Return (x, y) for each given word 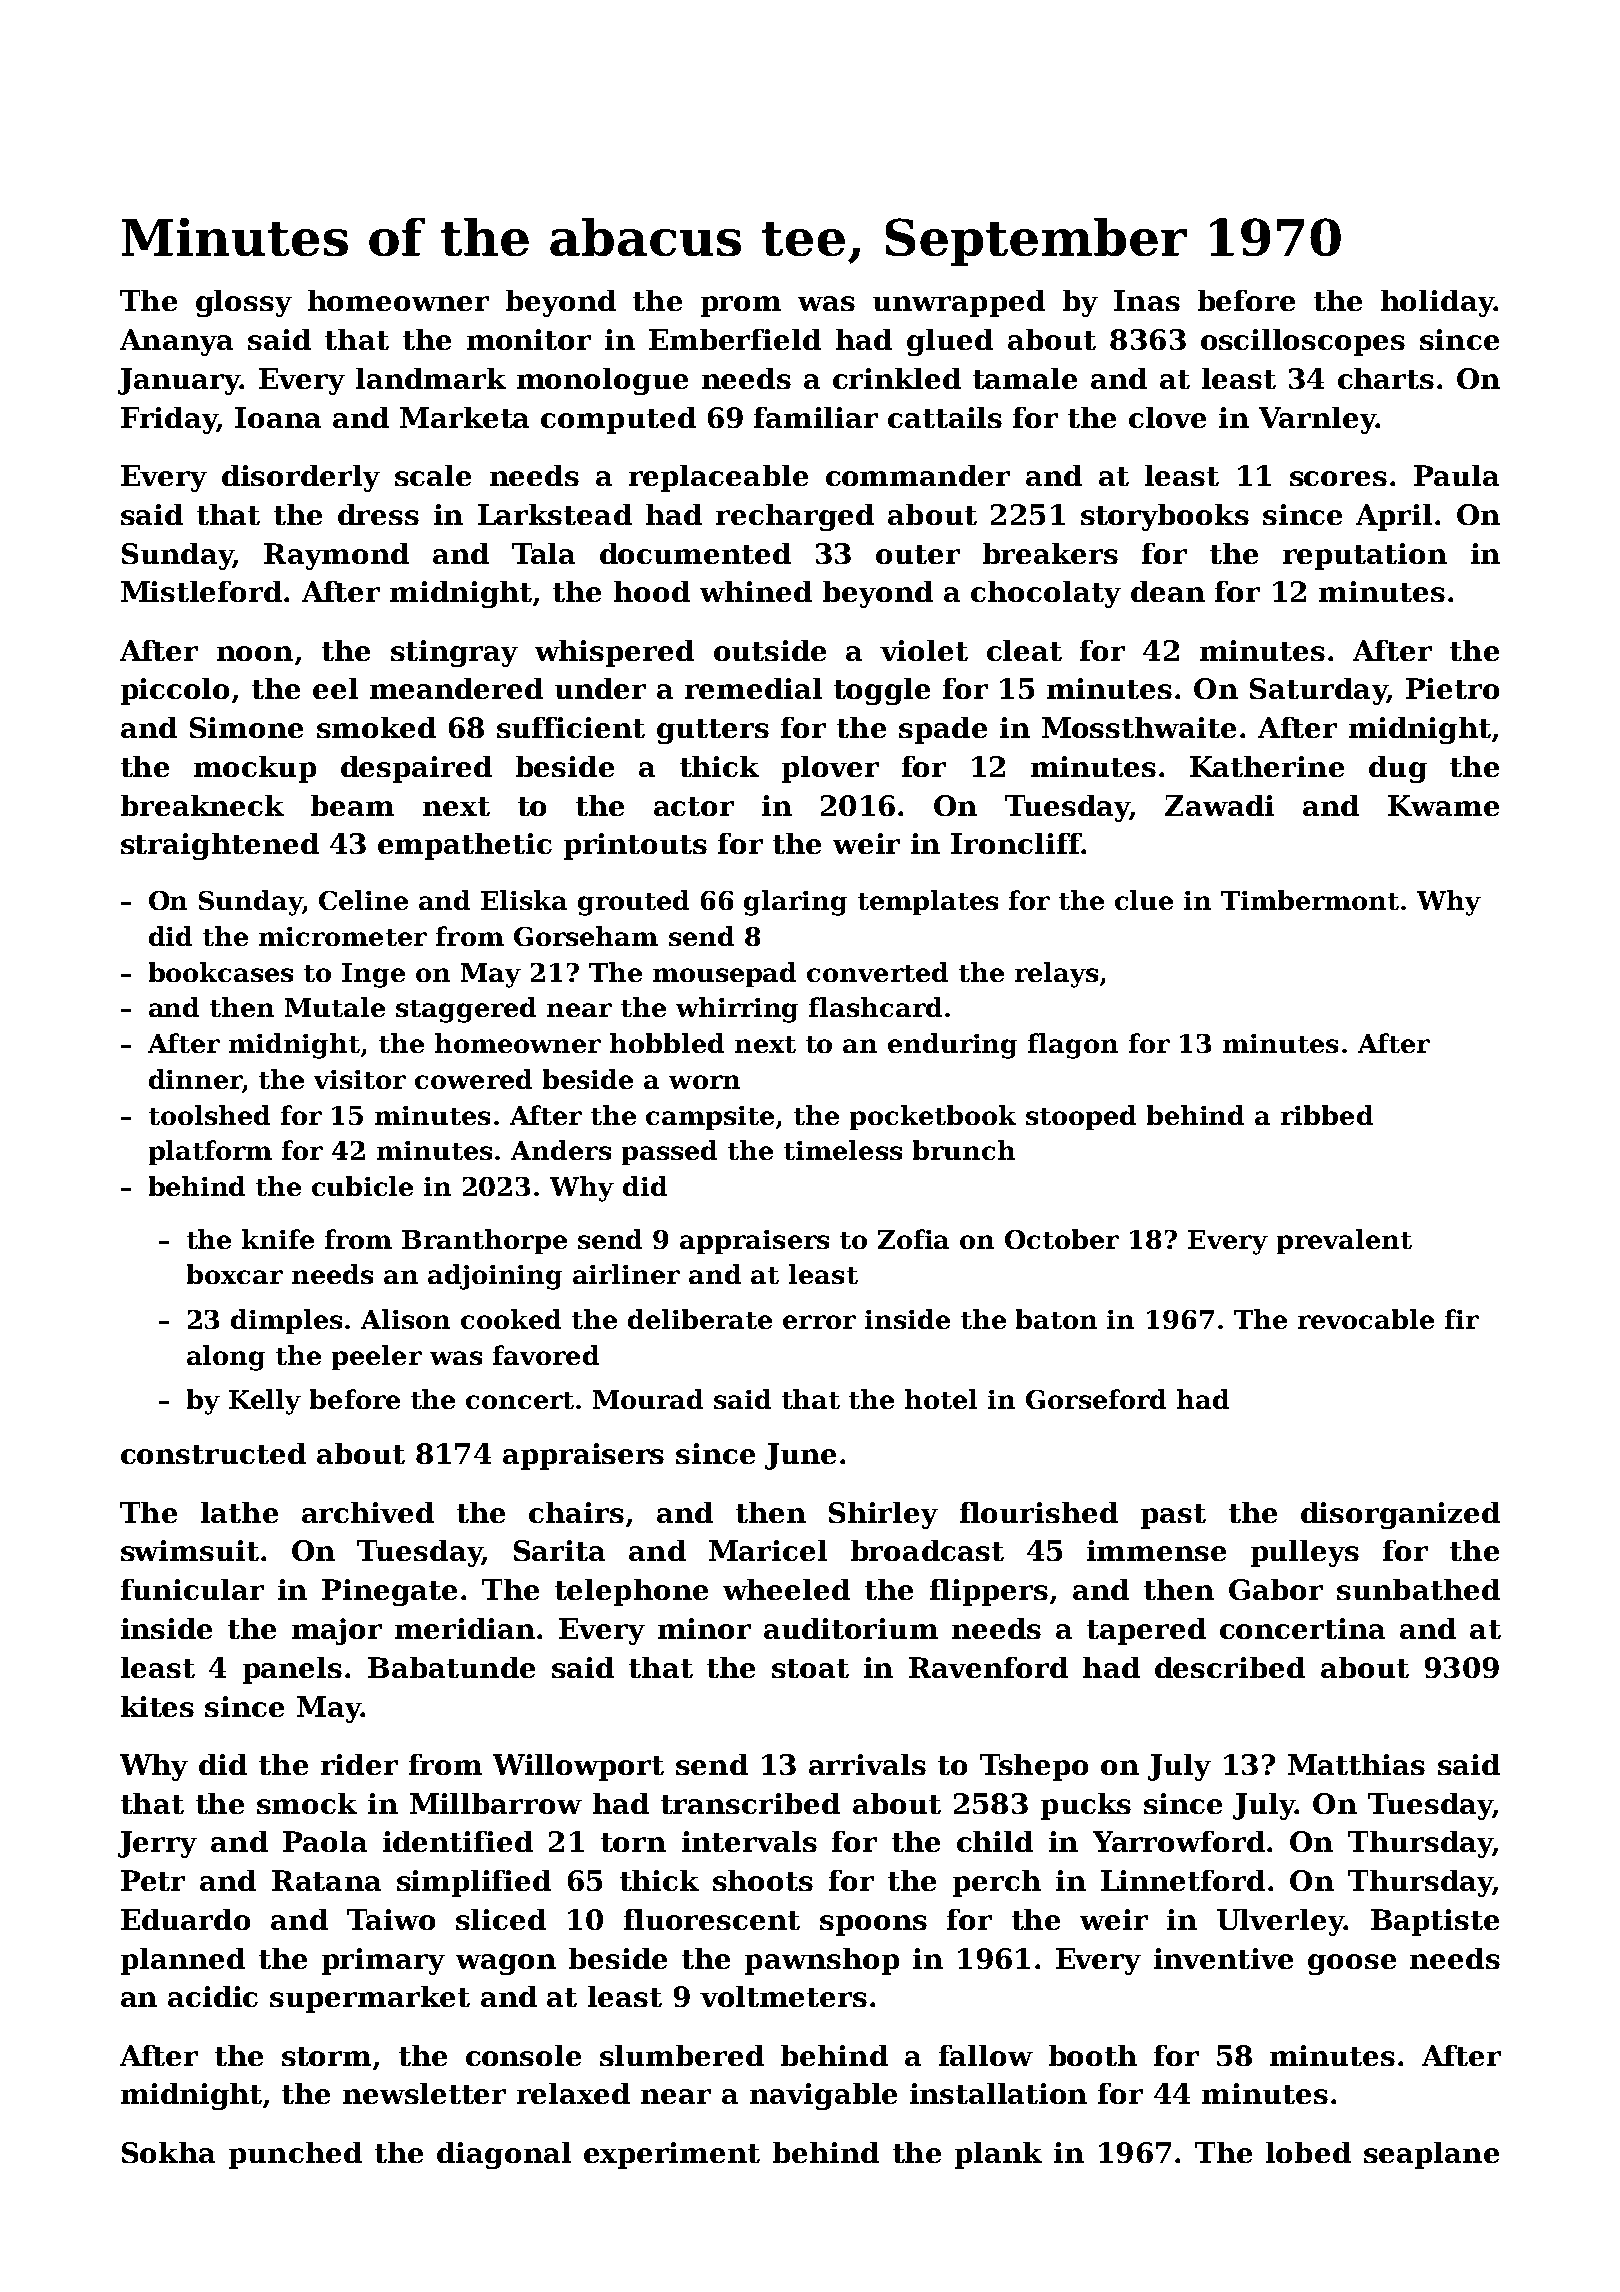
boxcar (235, 1274)
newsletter (424, 2093)
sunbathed (1418, 1589)
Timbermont (1310, 900)
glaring (795, 903)
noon (255, 653)
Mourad (648, 1399)
